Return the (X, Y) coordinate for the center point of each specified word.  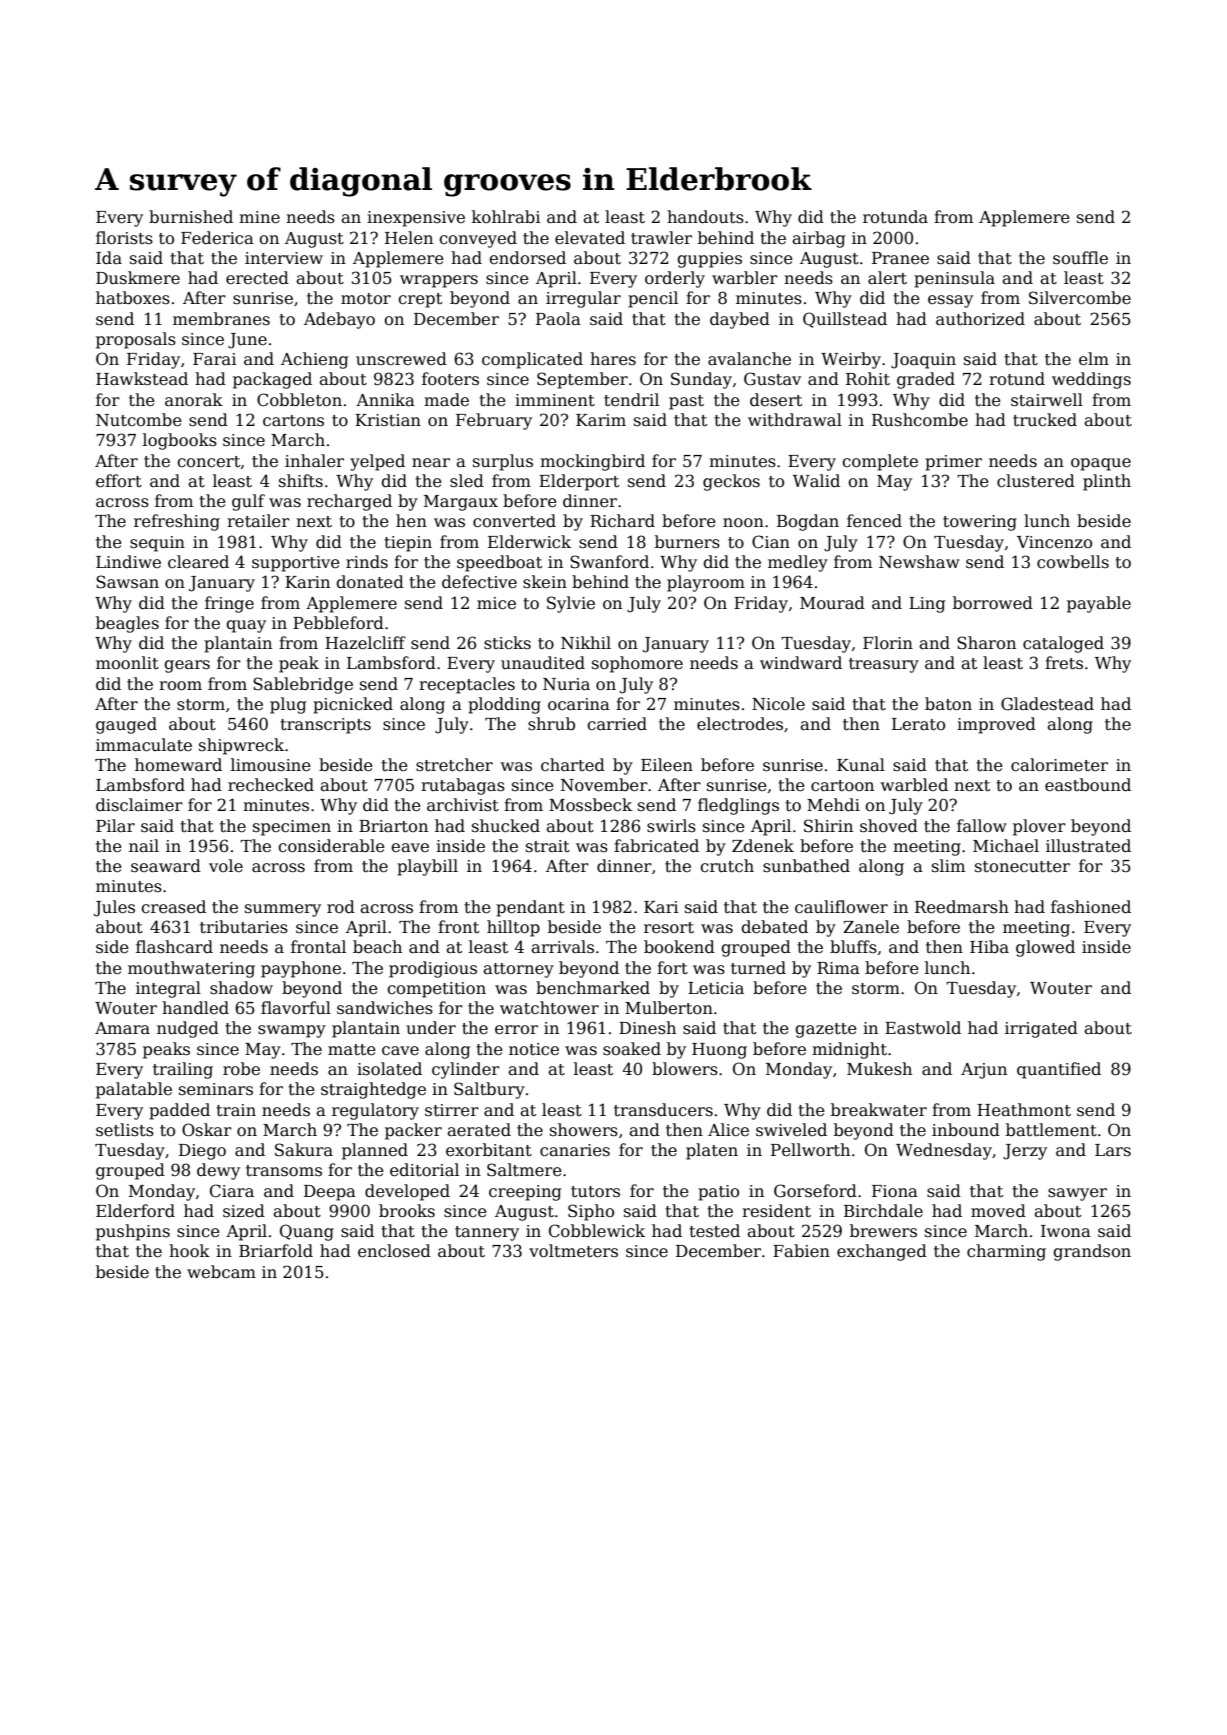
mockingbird (592, 462)
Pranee (900, 258)
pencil (653, 299)
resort (669, 928)
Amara (122, 1028)
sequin (157, 544)
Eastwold (923, 1028)
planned (375, 1151)
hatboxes (133, 297)
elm (1094, 359)
